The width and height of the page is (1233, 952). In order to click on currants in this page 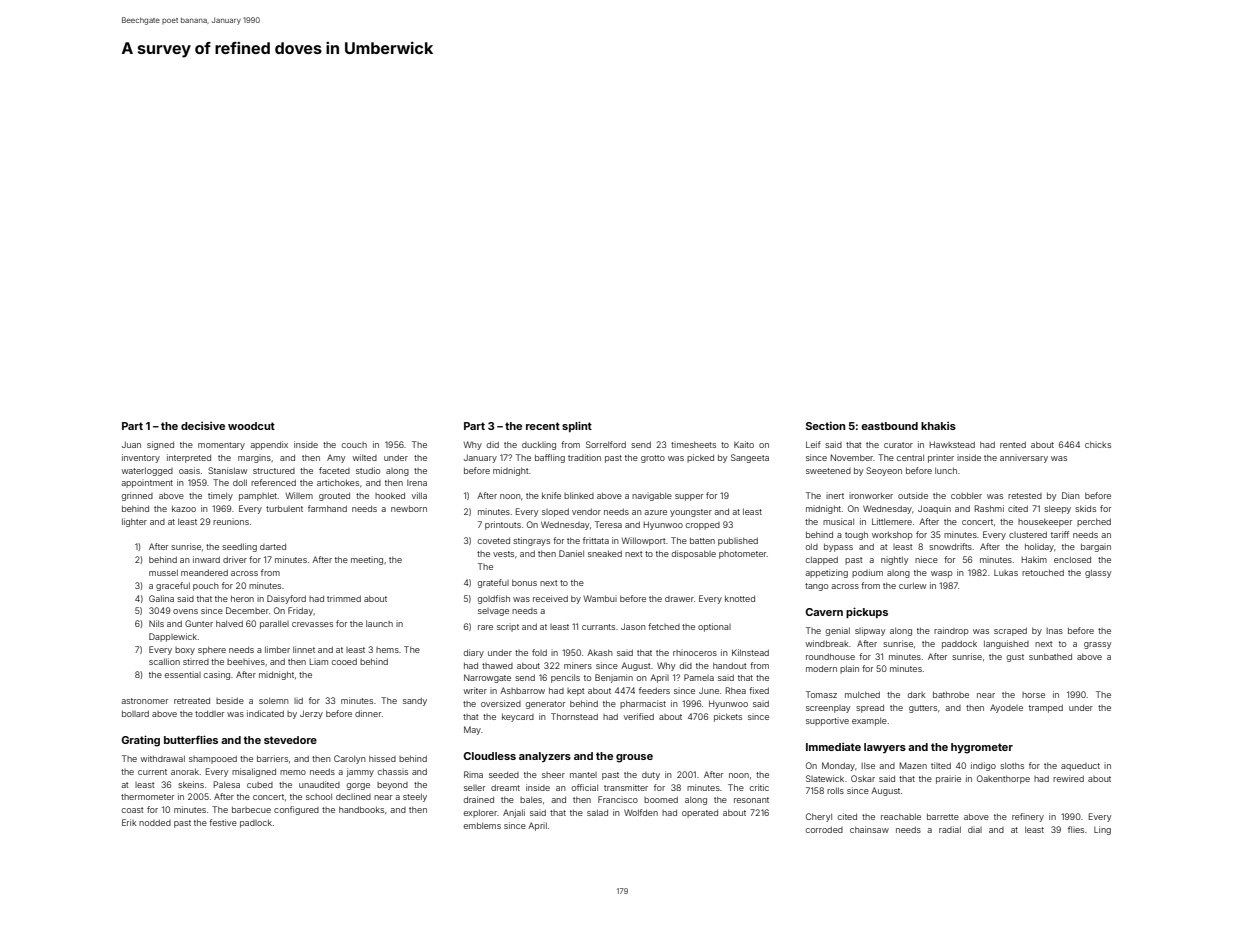, I will do `click(598, 627)`.
